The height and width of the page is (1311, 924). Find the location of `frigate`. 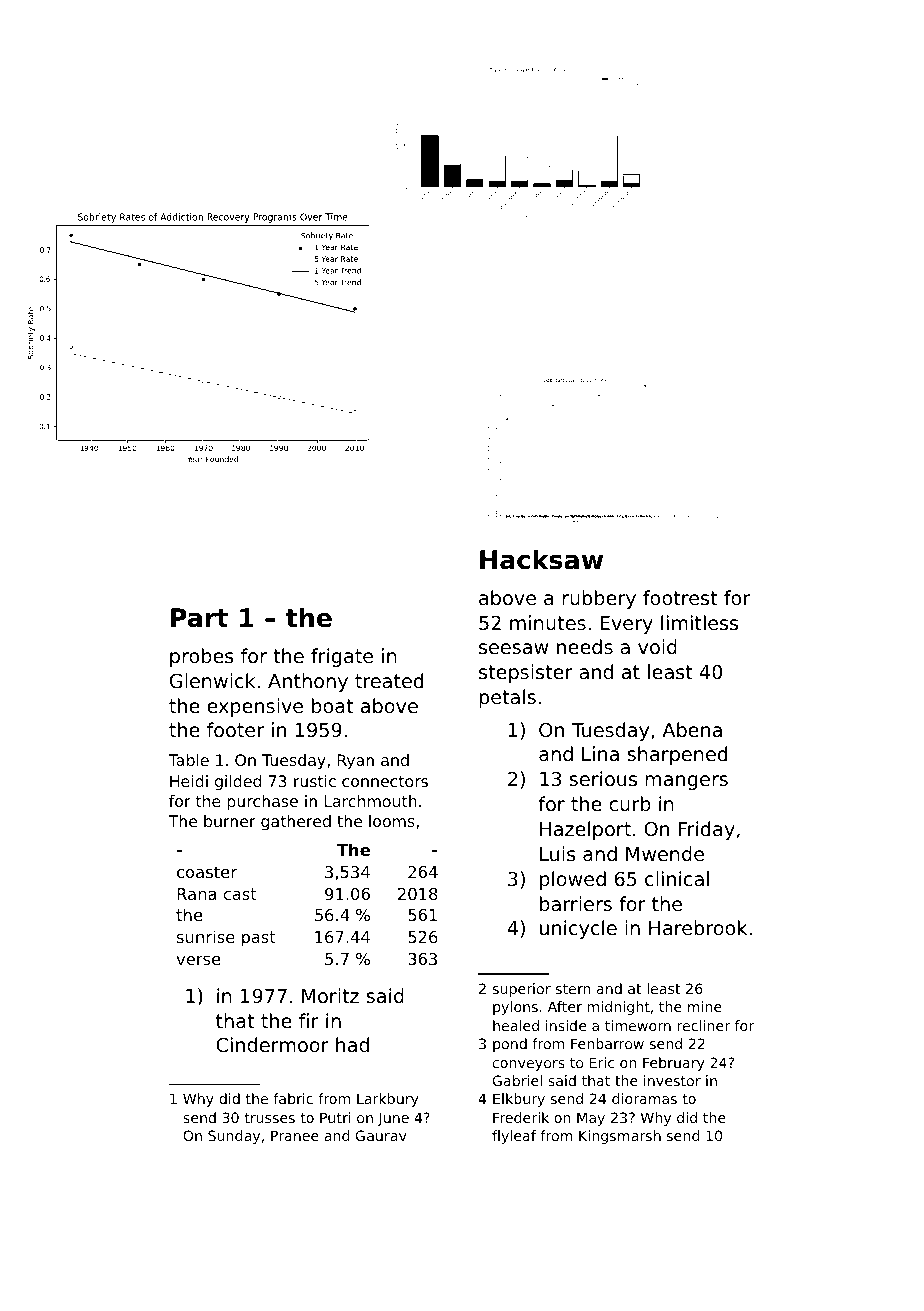

frigate is located at coordinates (342, 657).
